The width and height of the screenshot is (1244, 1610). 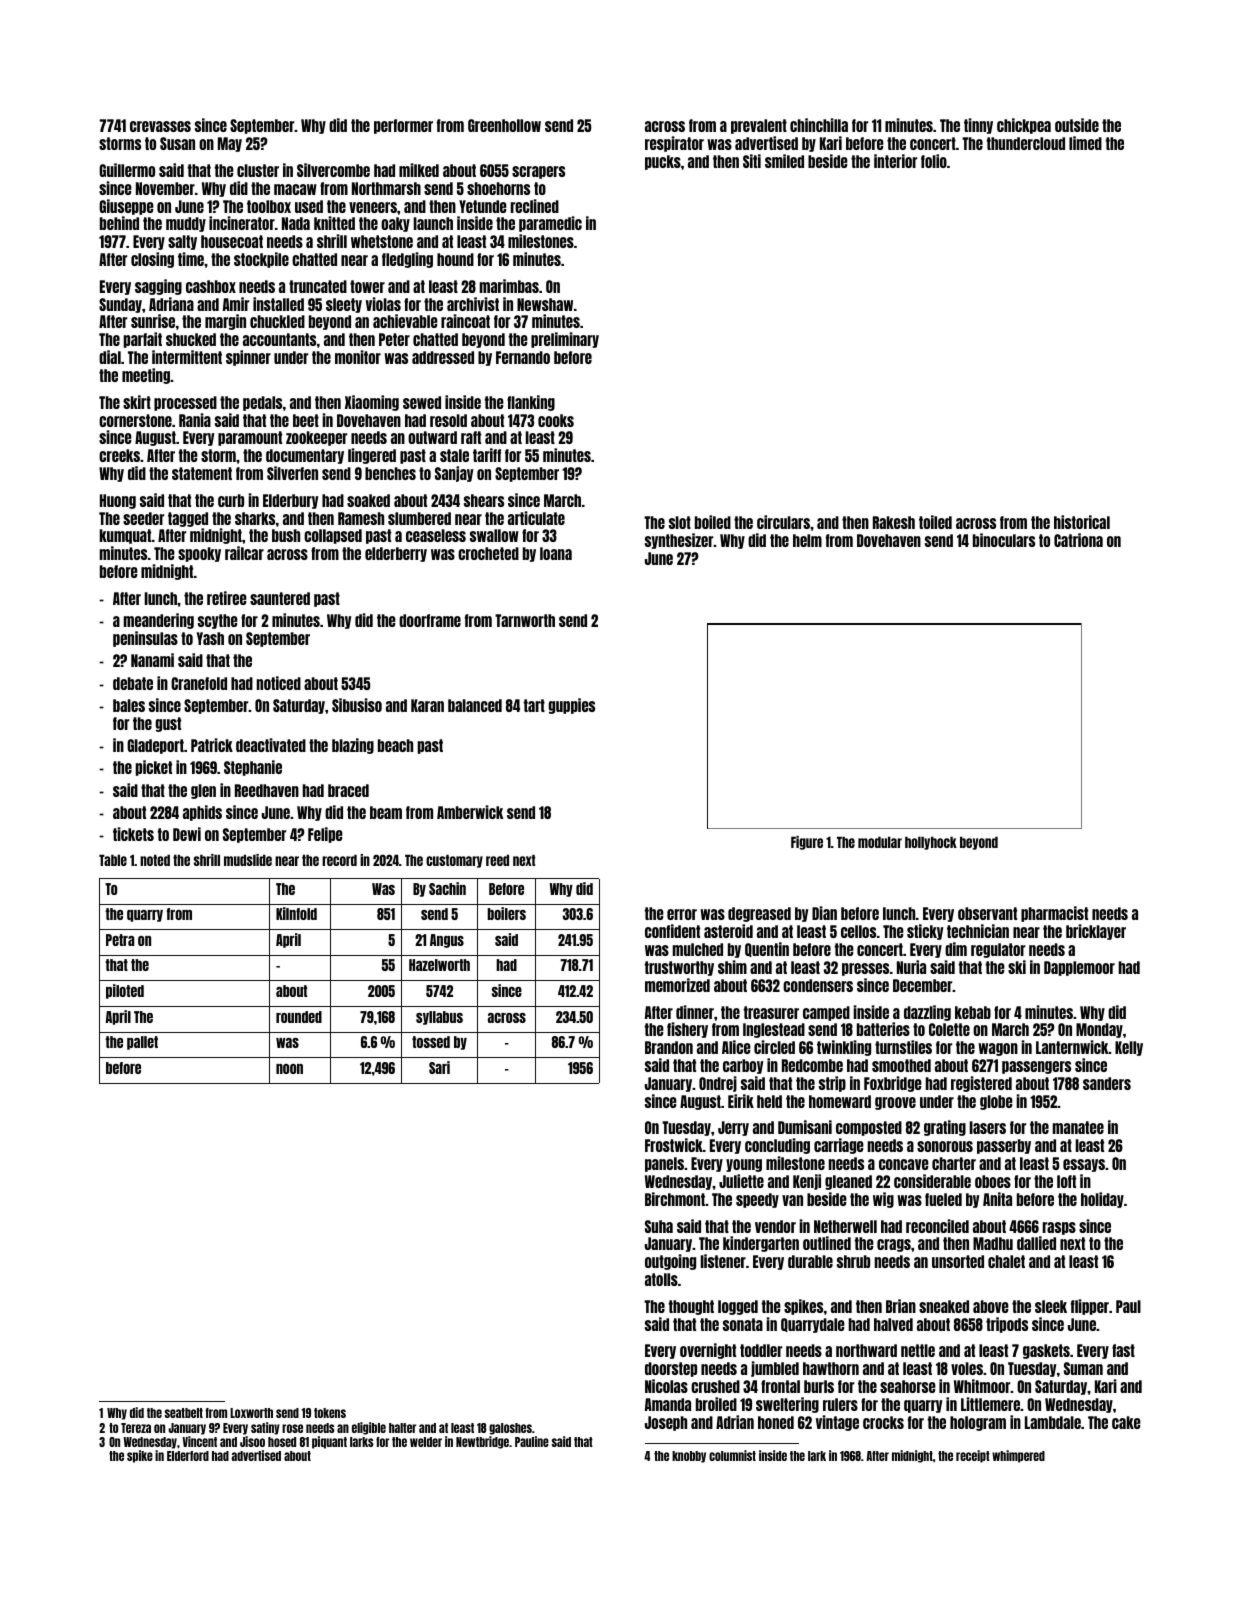 What do you see at coordinates (120, 305) in the screenshot?
I see `Sunday` at bounding box center [120, 305].
